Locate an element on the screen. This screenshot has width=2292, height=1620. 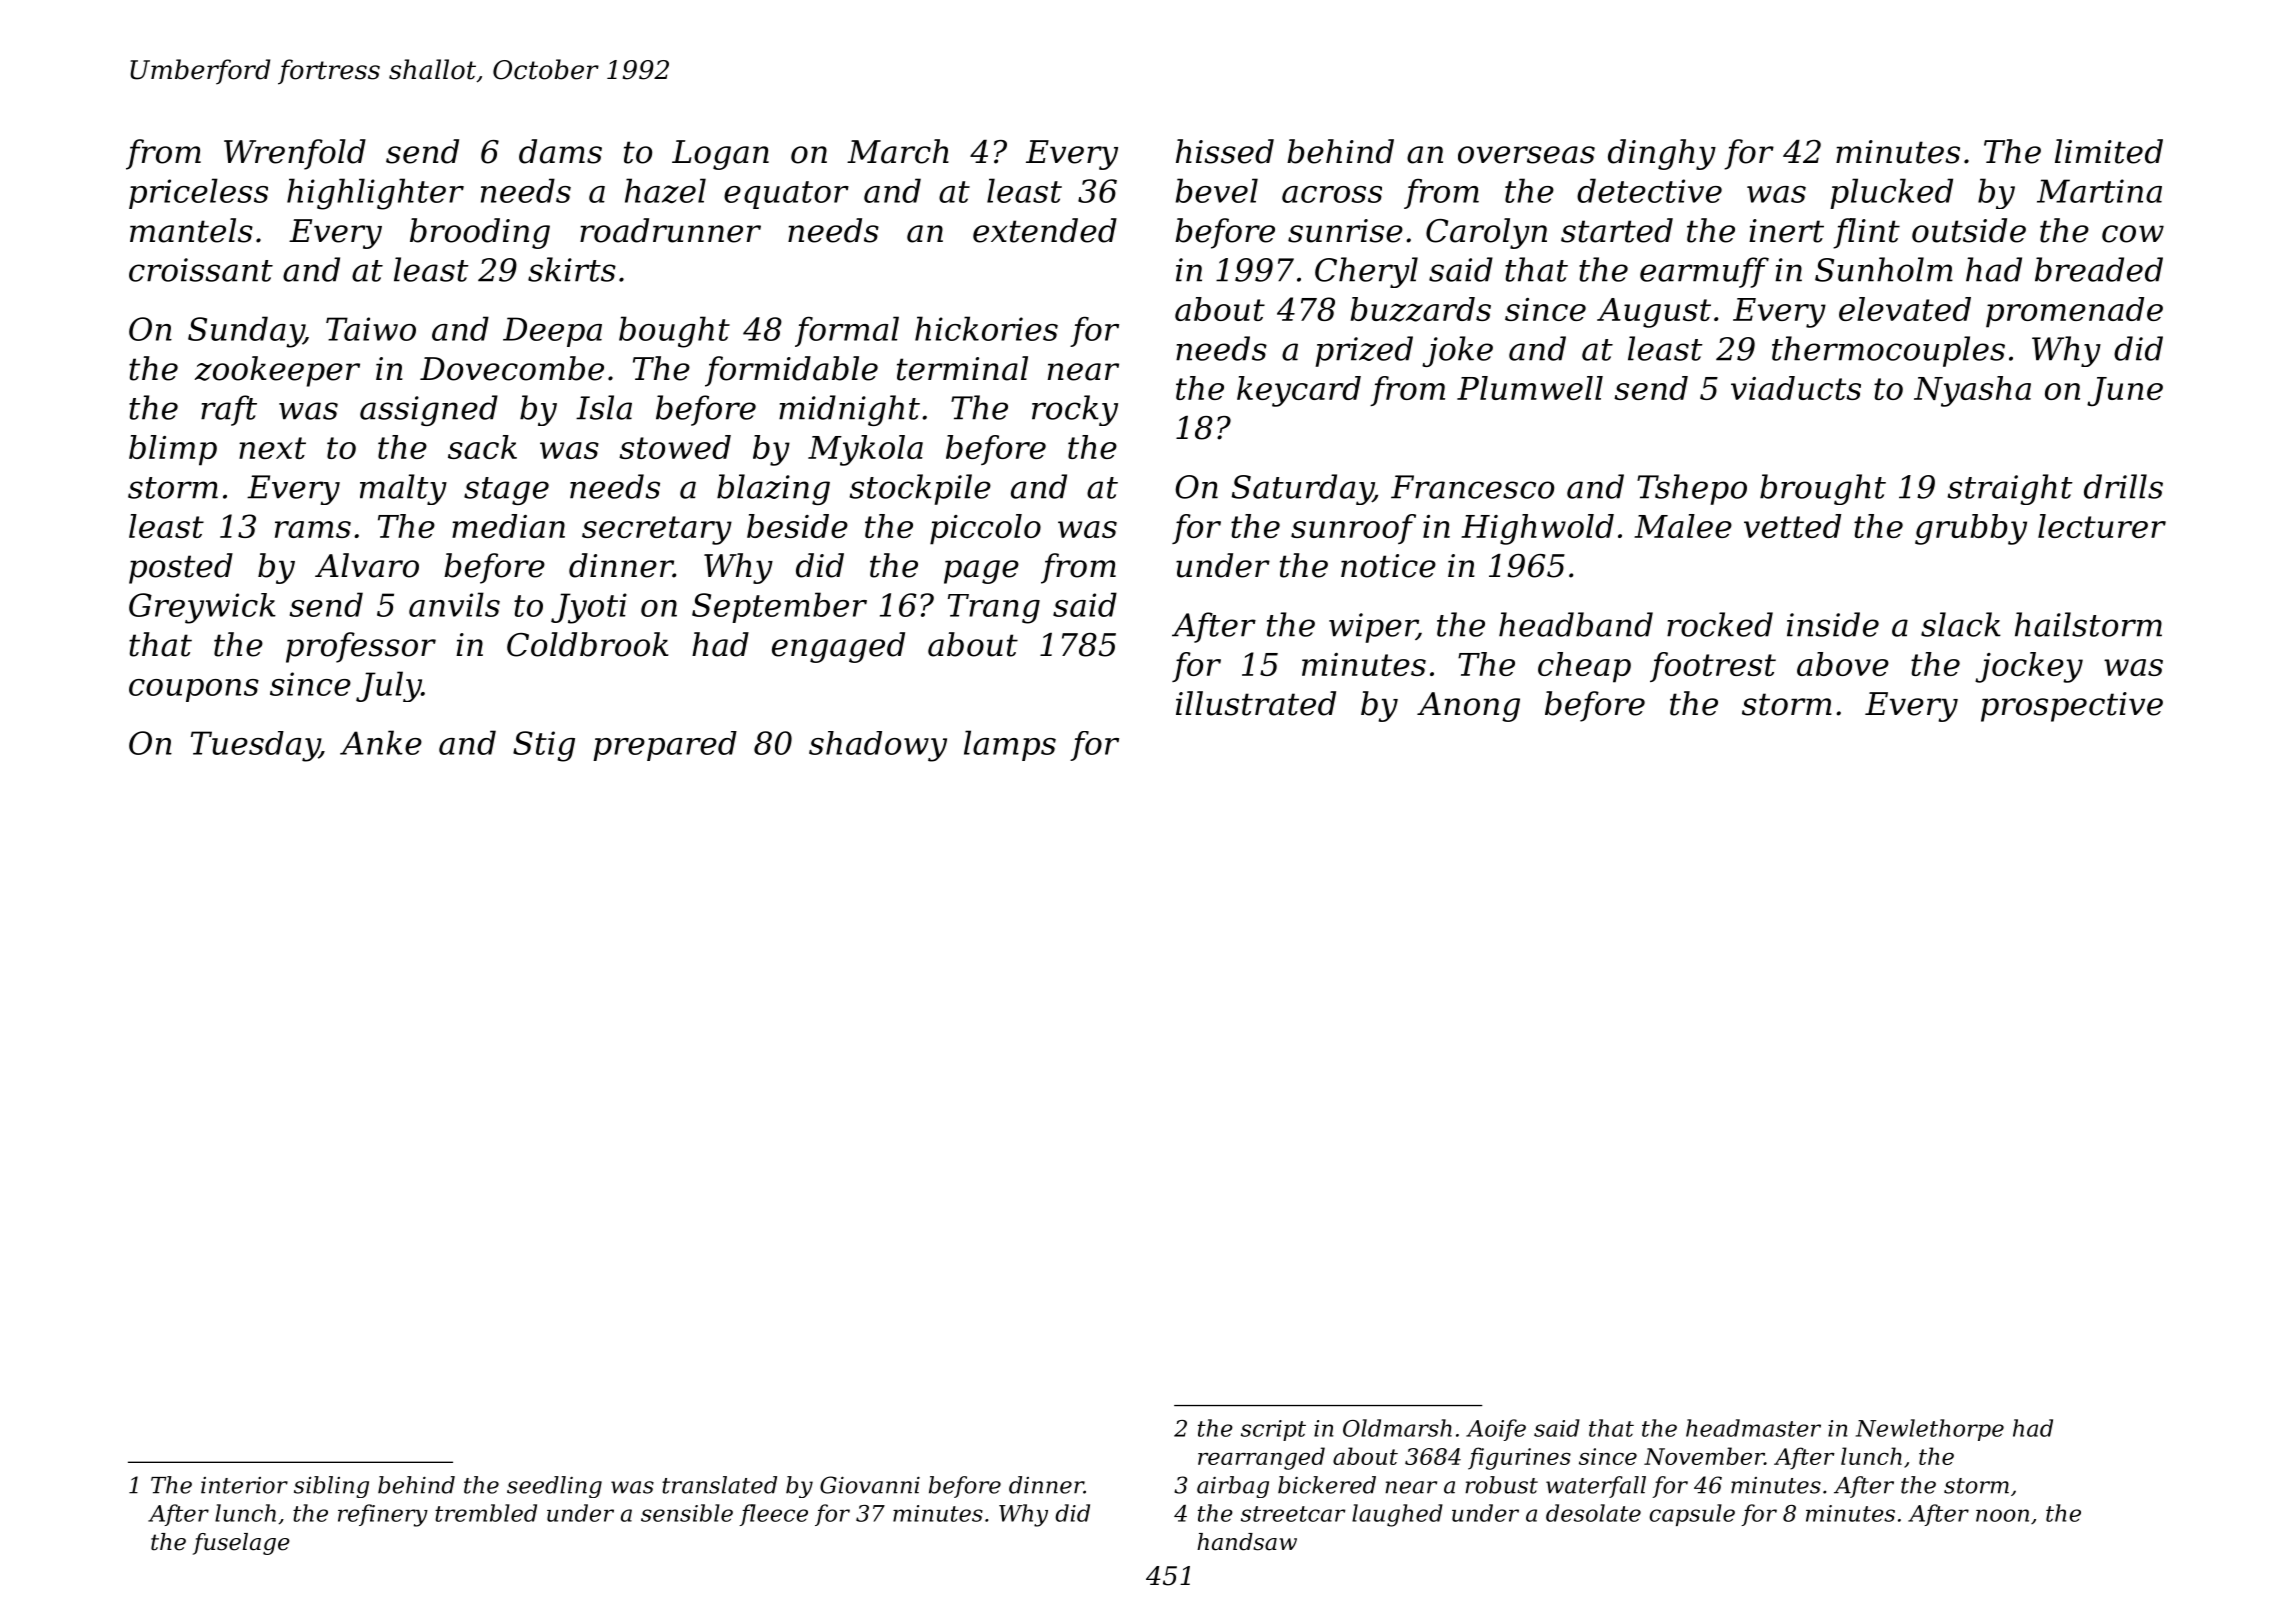
grubby is located at coordinates (1971, 529).
